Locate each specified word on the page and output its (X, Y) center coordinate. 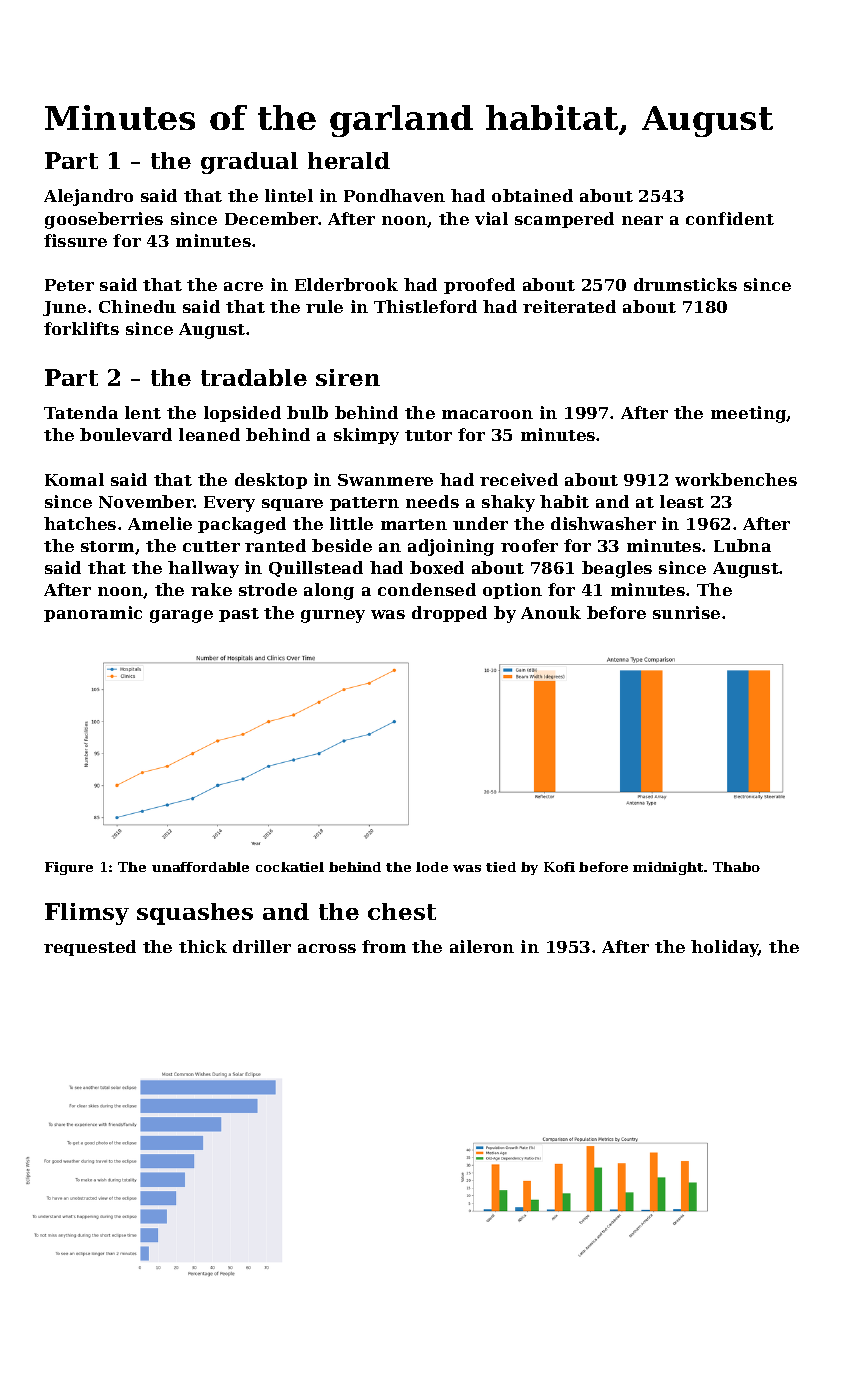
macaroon (487, 414)
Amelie (160, 523)
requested (90, 948)
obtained (532, 195)
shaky (508, 503)
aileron (482, 946)
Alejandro (88, 197)
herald (349, 160)
